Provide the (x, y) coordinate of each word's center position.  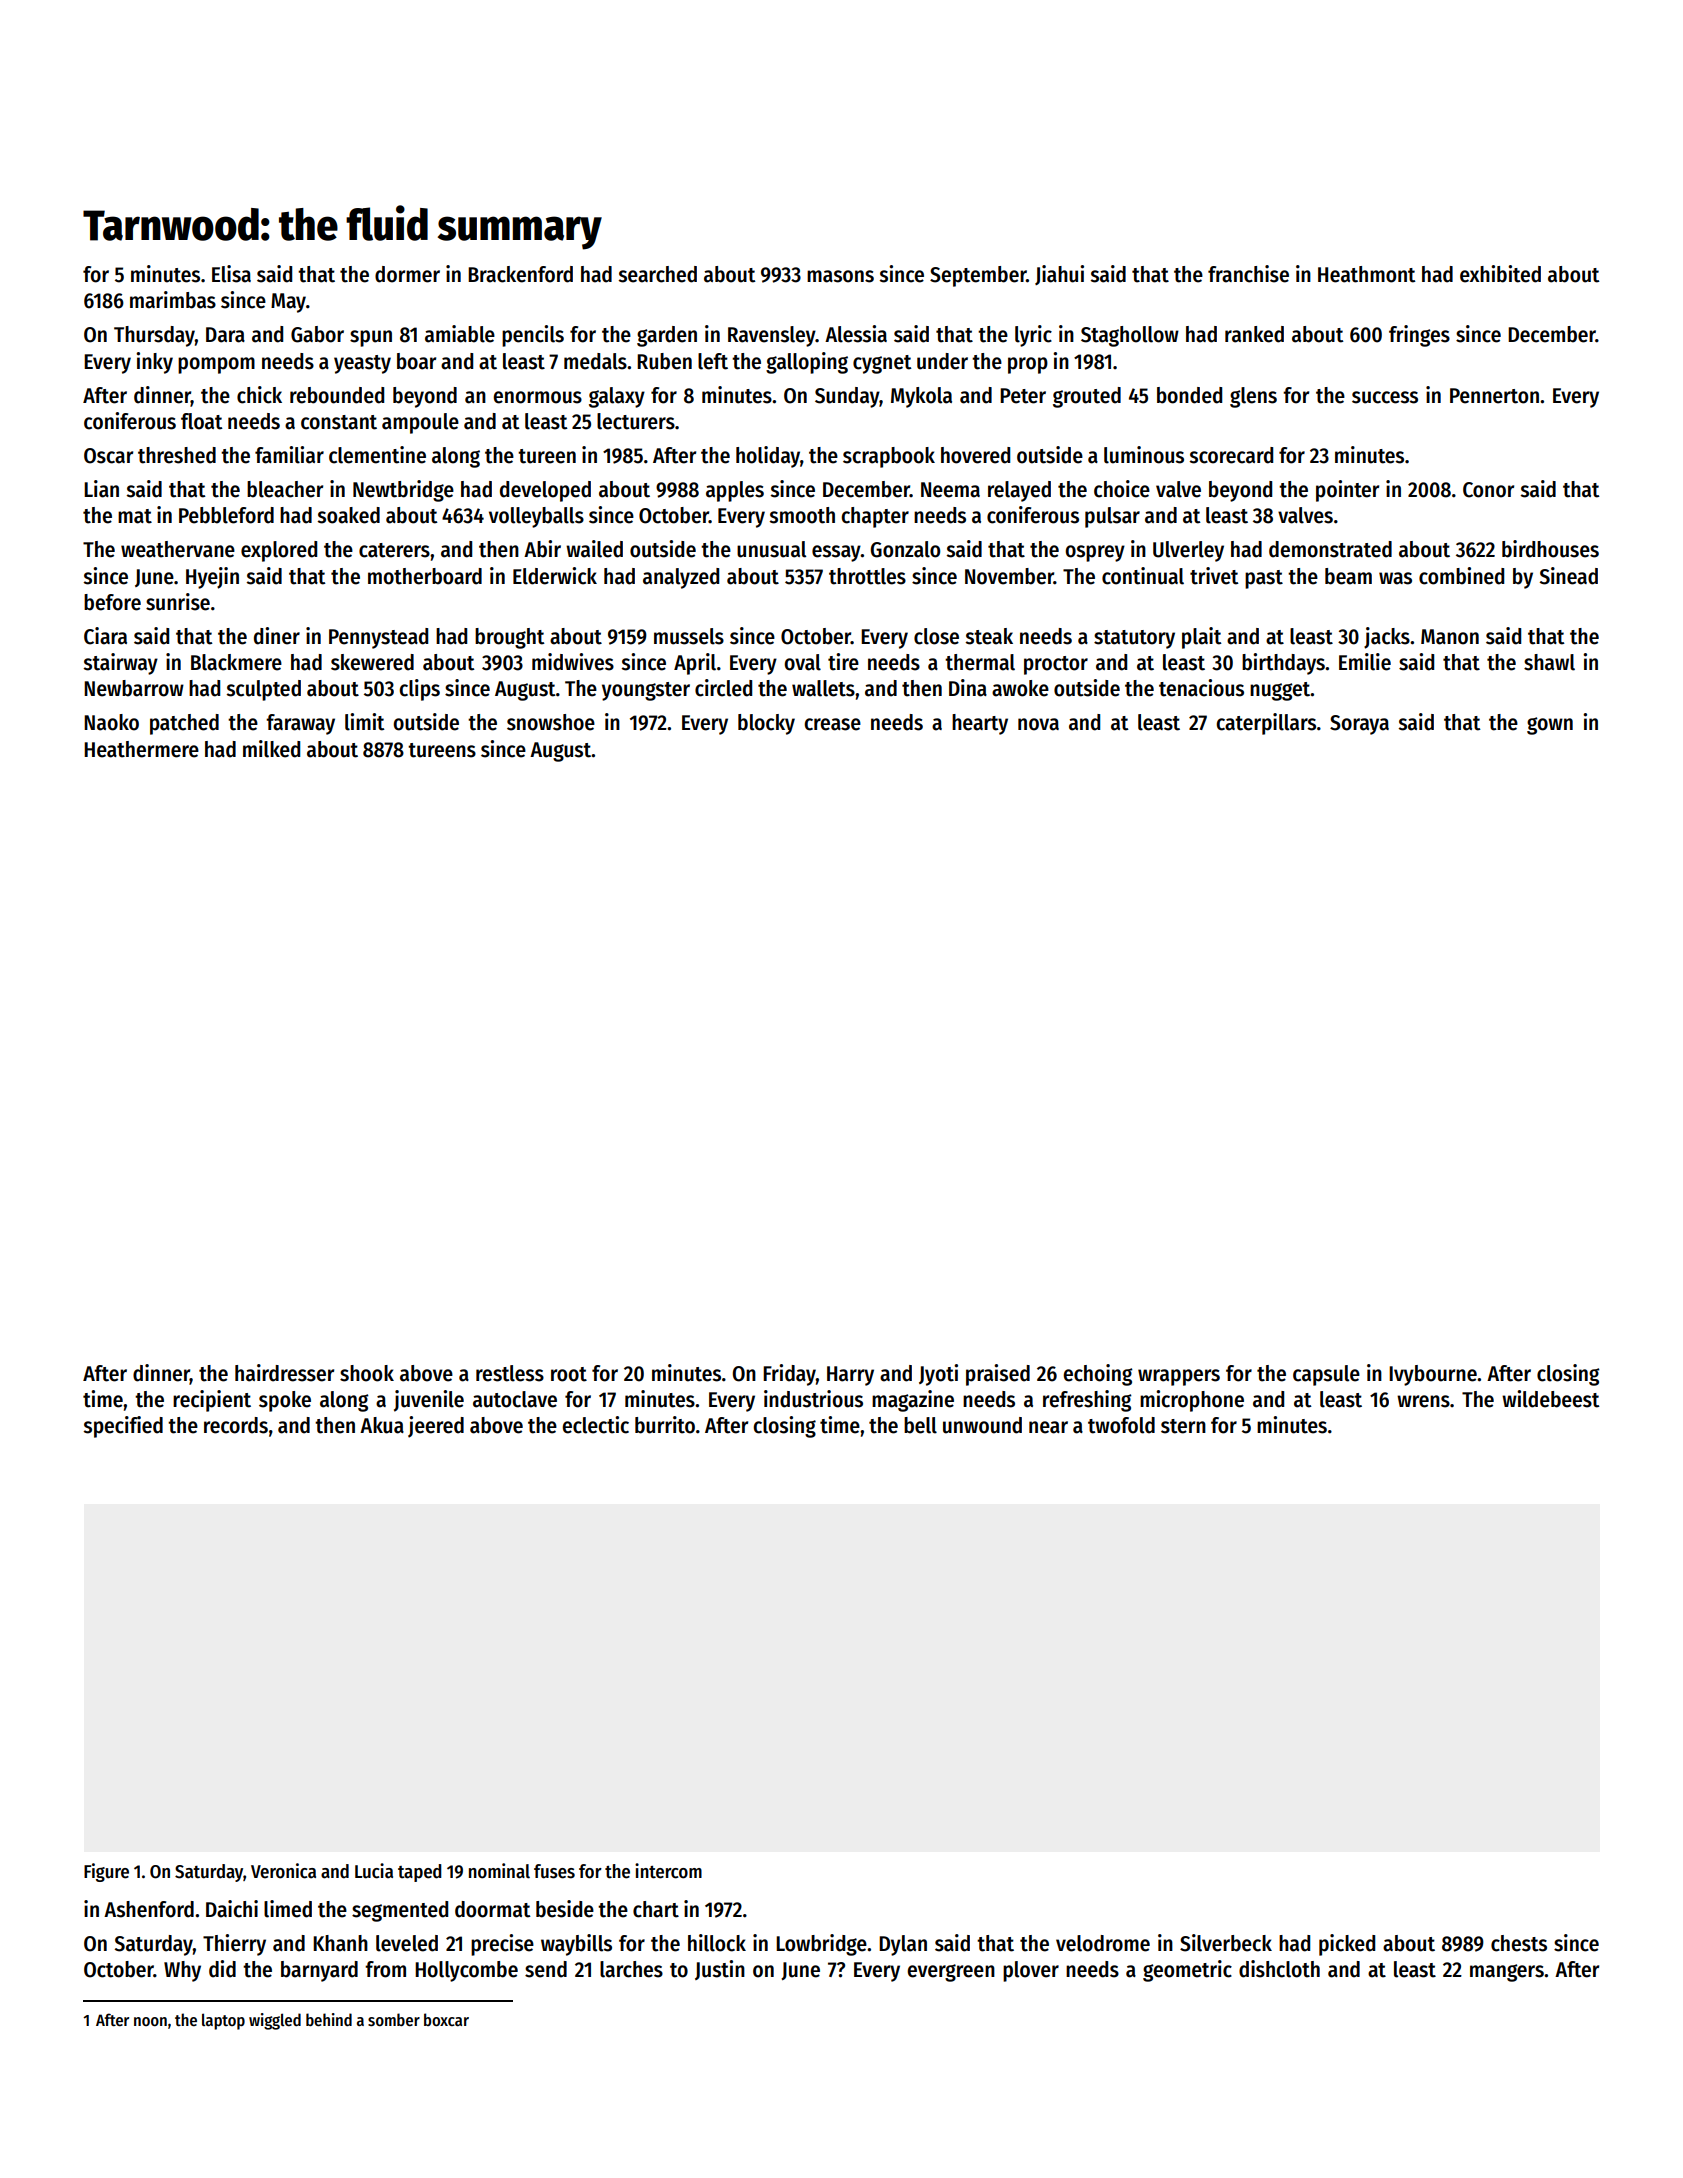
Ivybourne (1433, 1375)
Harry (850, 1376)
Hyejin (212, 578)
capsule (1326, 1375)
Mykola (921, 397)
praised (998, 1375)
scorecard (1231, 455)
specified (123, 1427)
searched (657, 274)
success (1385, 397)
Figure (106, 1872)
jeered (436, 1427)
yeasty (362, 364)
